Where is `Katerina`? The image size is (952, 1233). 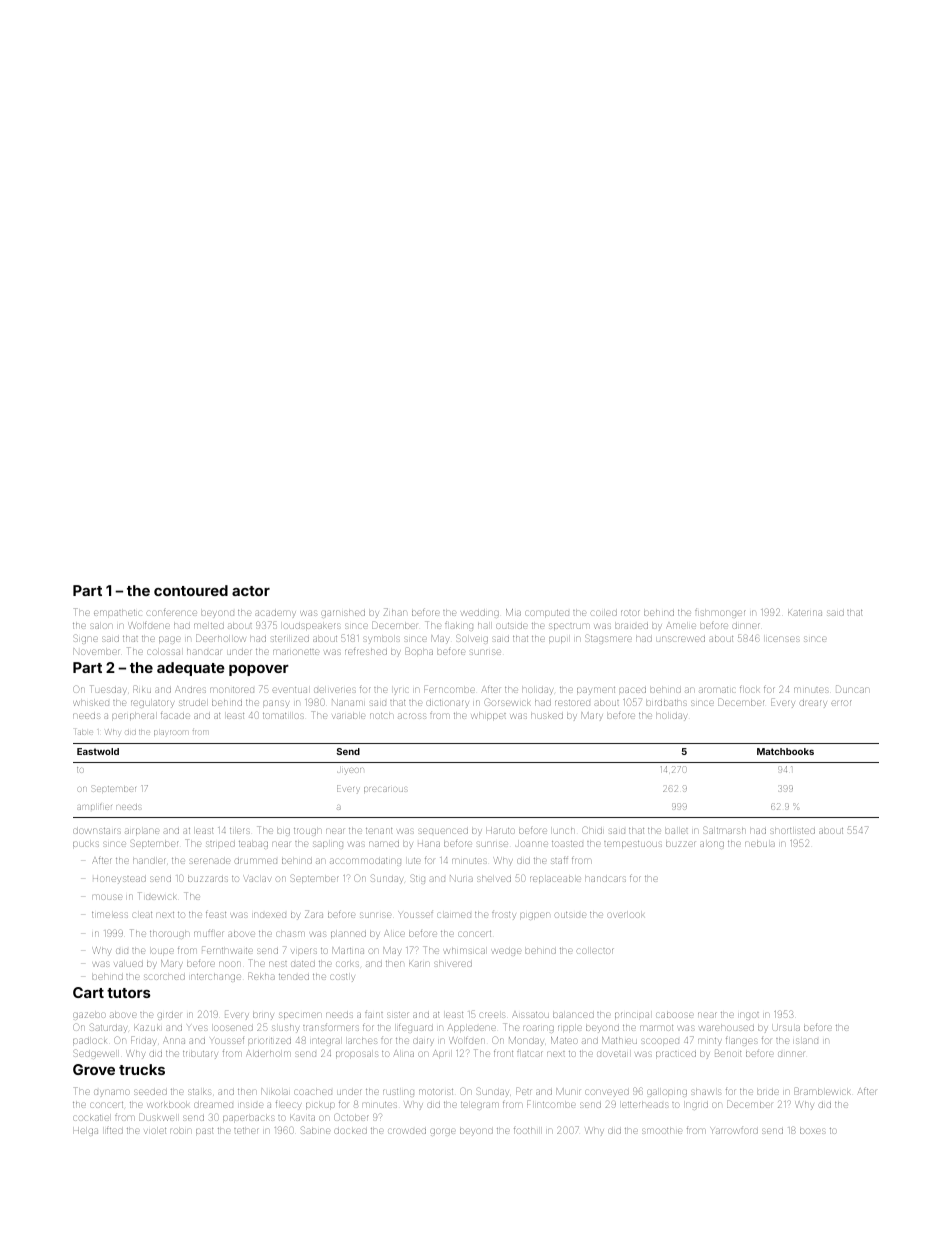 Katerina is located at coordinates (805, 613).
